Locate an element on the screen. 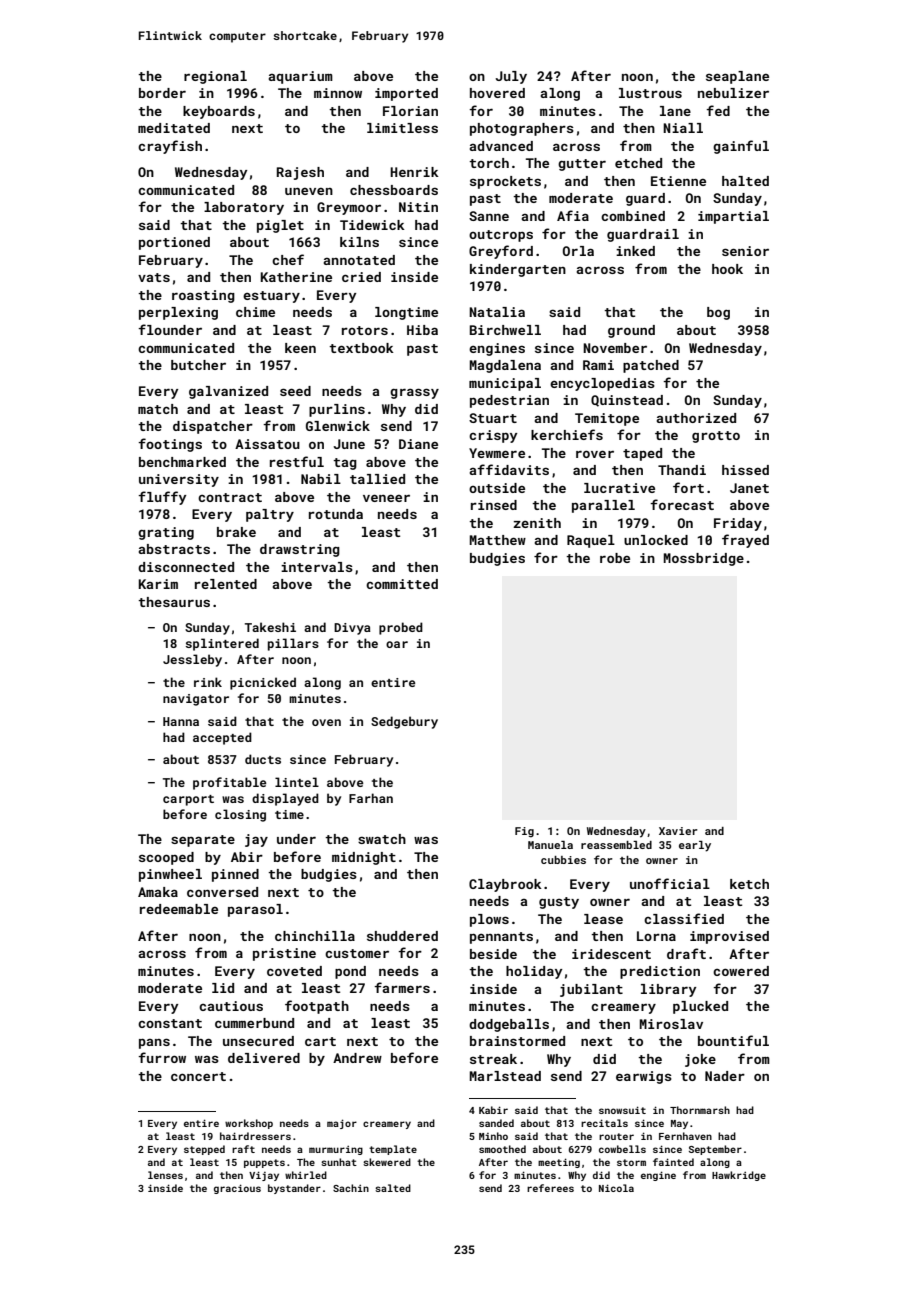 This screenshot has height=1316, width=908. border is located at coordinates (162, 93).
